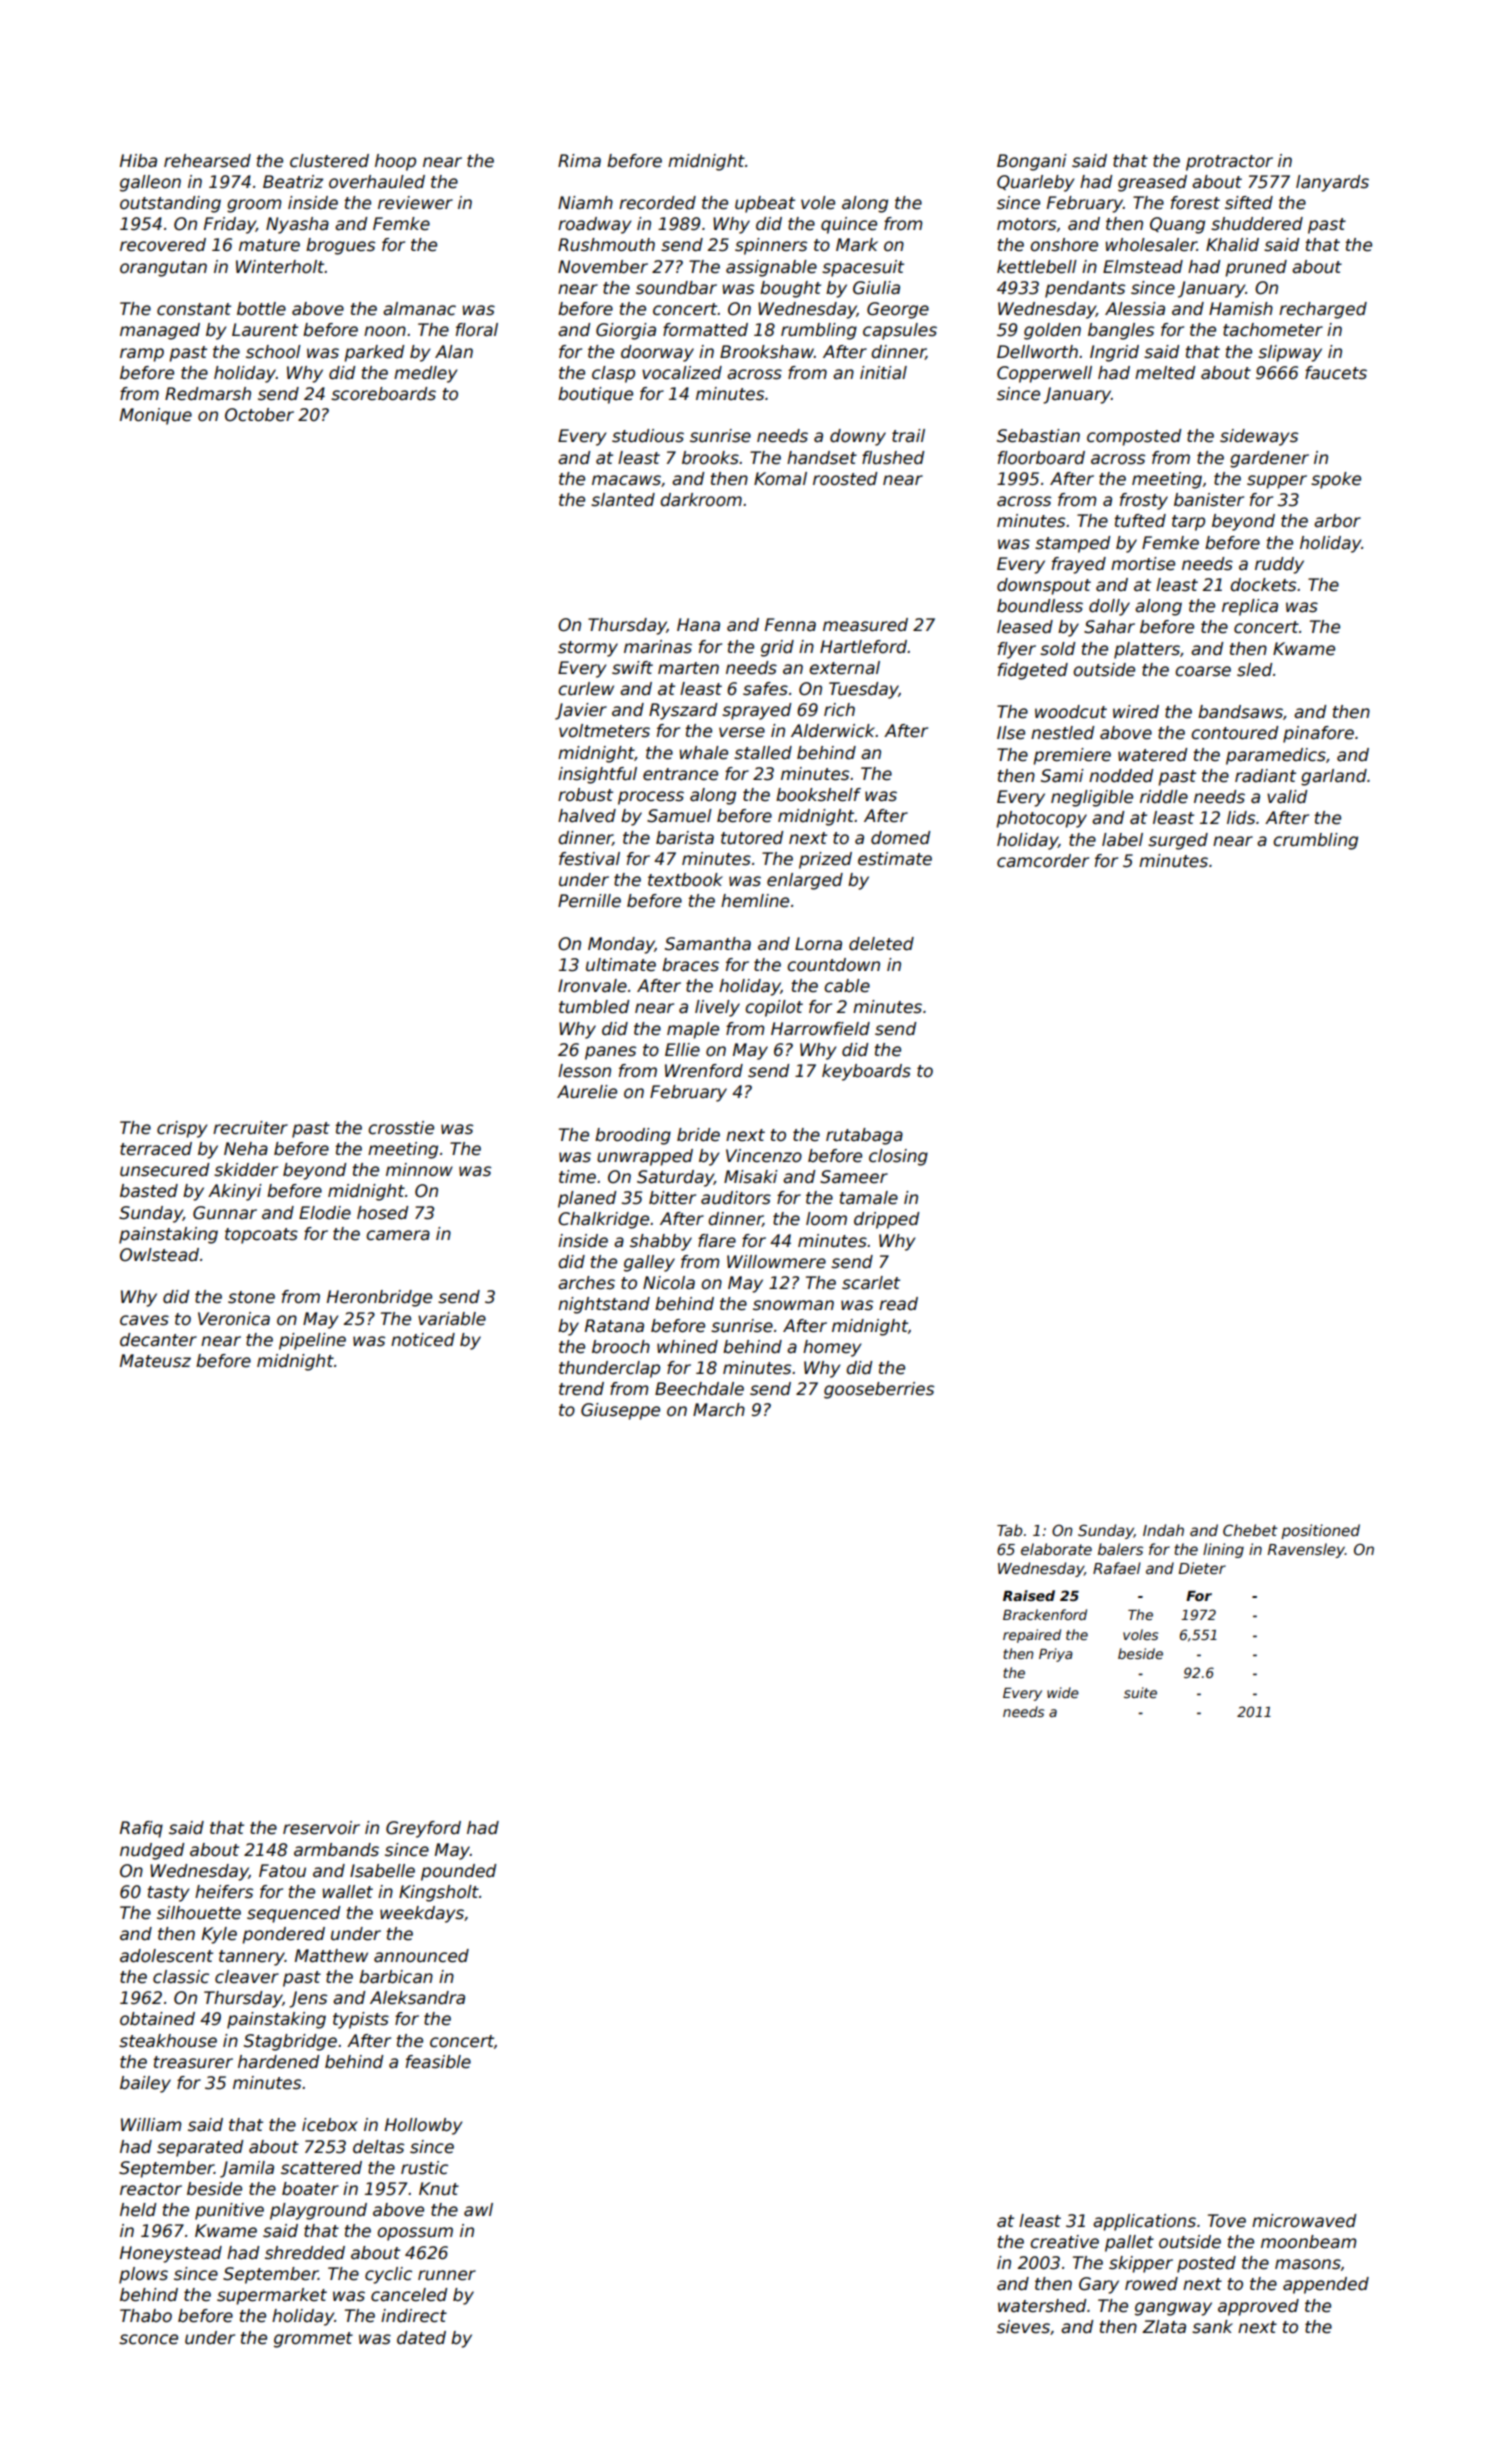 This screenshot has width=1496, height=2464. What do you see at coordinates (1229, 163) in the screenshot?
I see `protractor` at bounding box center [1229, 163].
